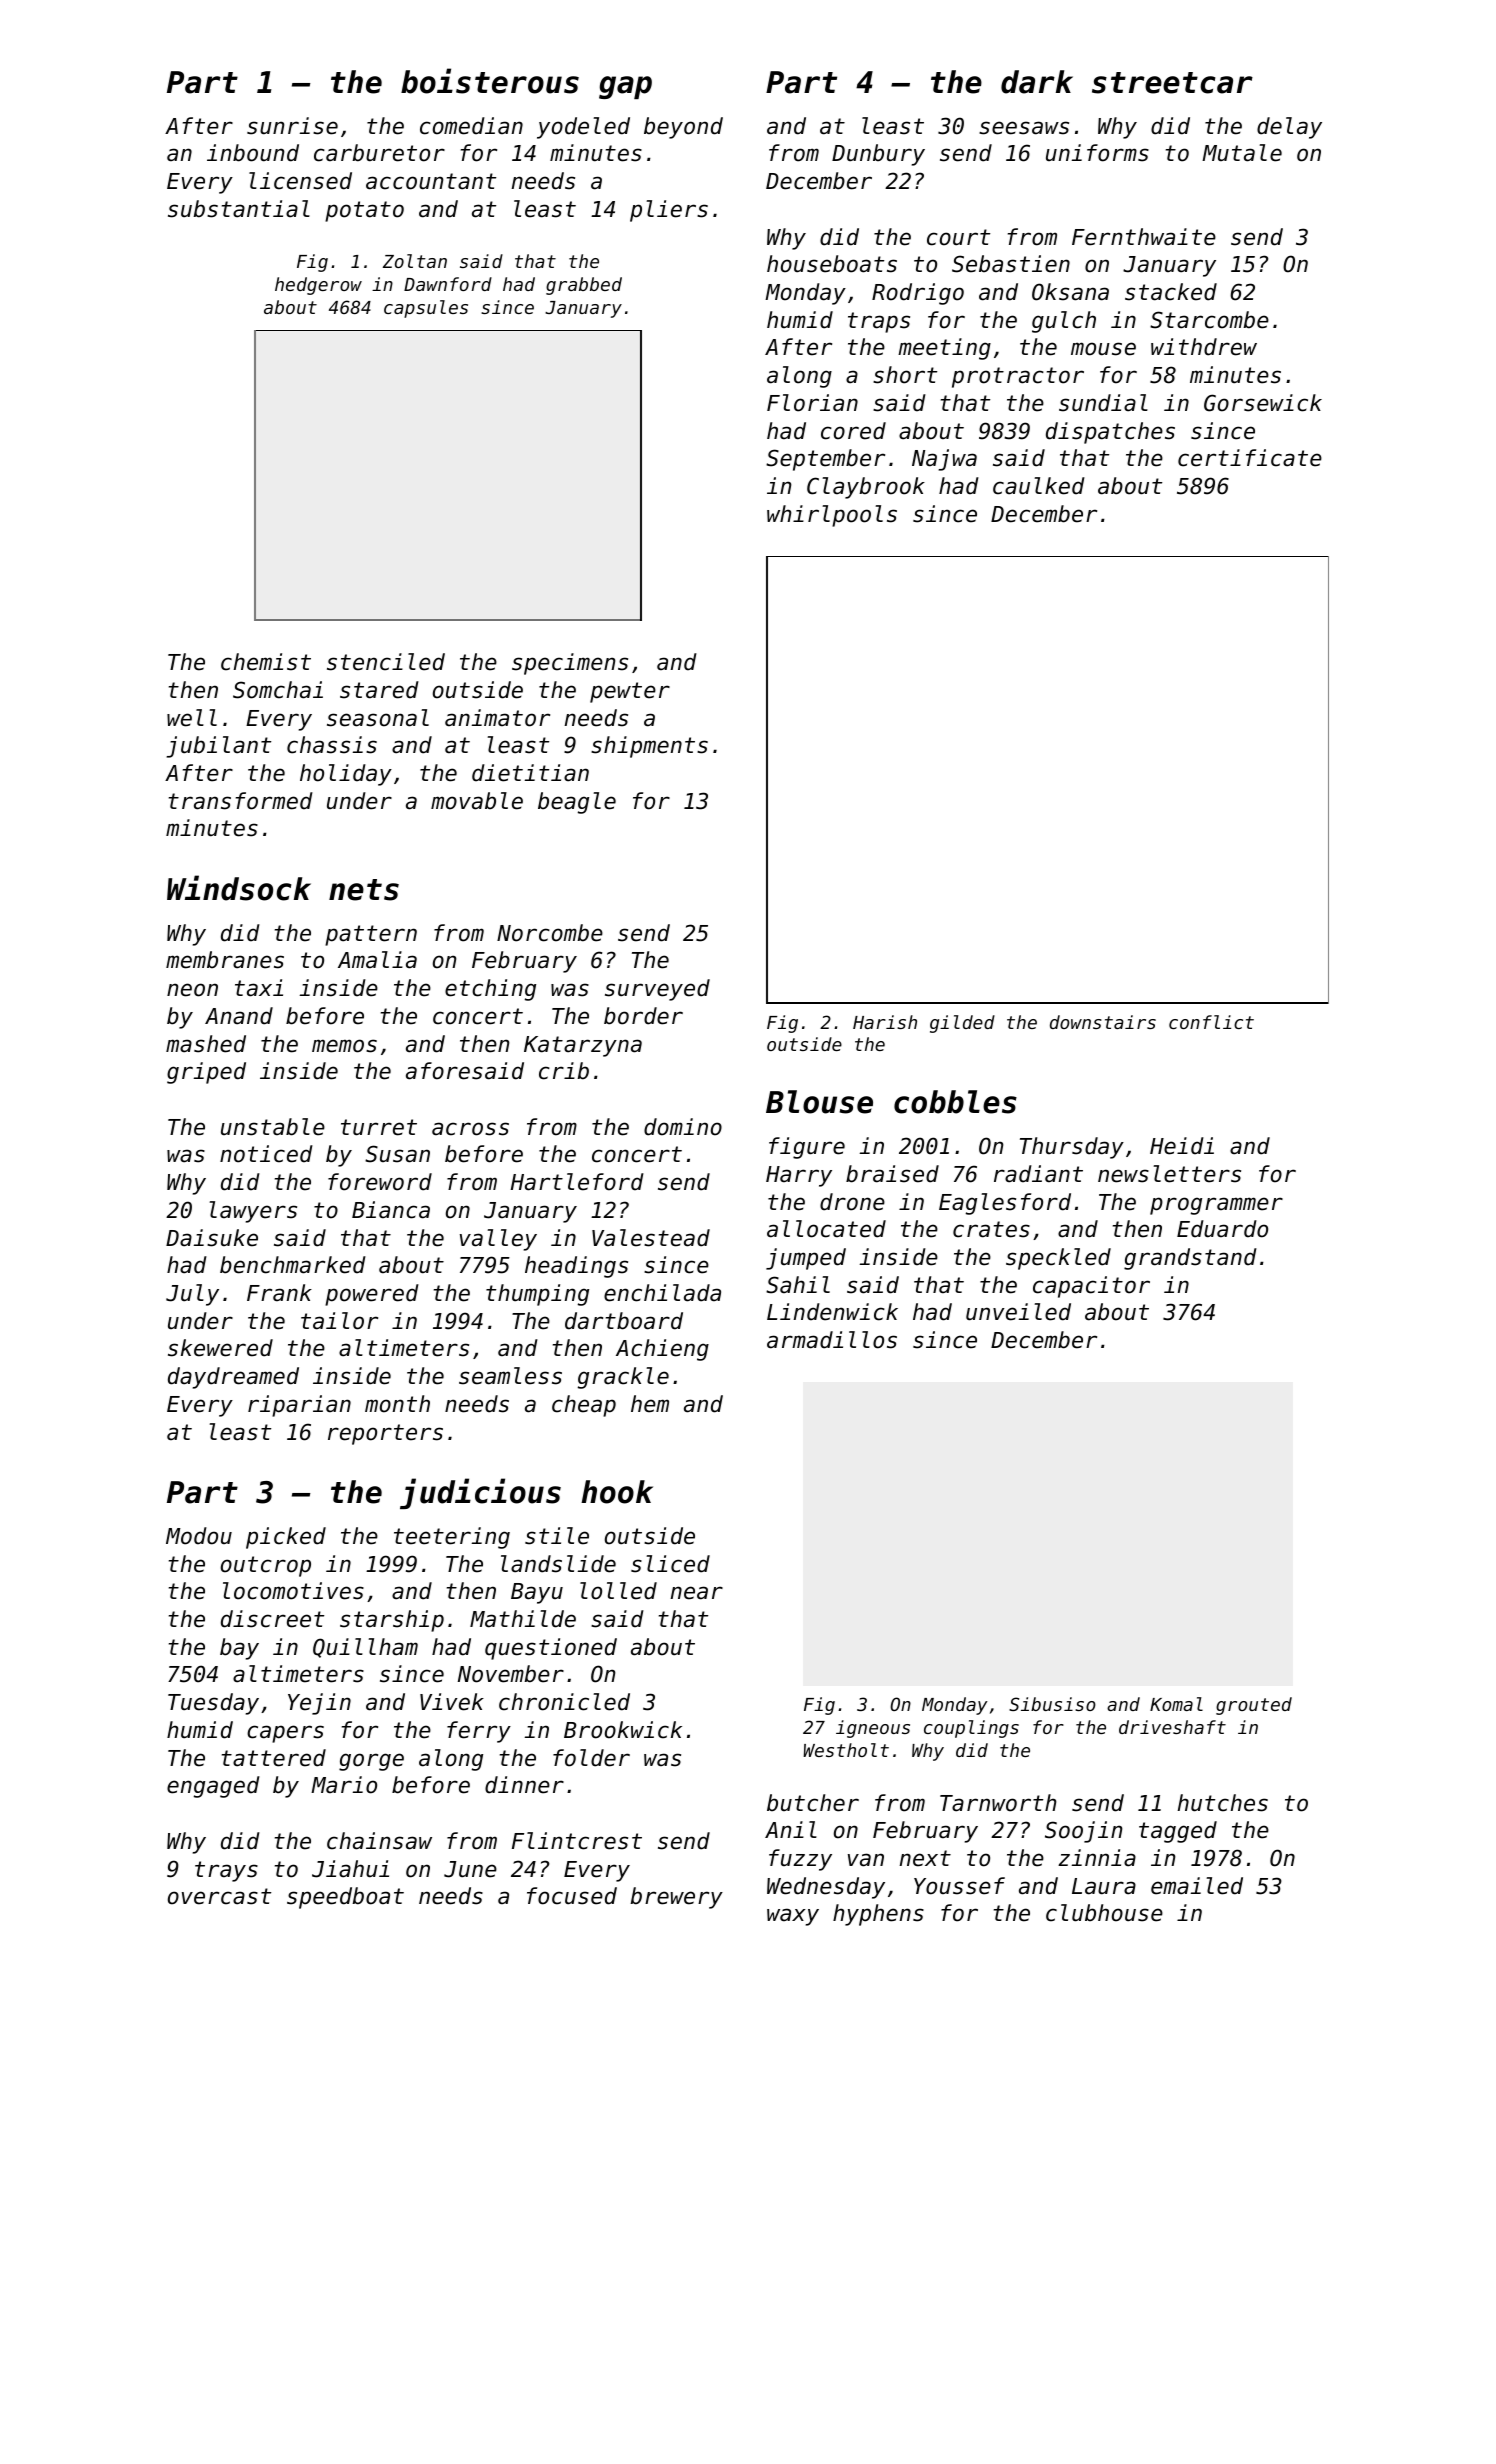 This screenshot has height=2464, width=1496. I want to click on gap, so click(625, 87).
